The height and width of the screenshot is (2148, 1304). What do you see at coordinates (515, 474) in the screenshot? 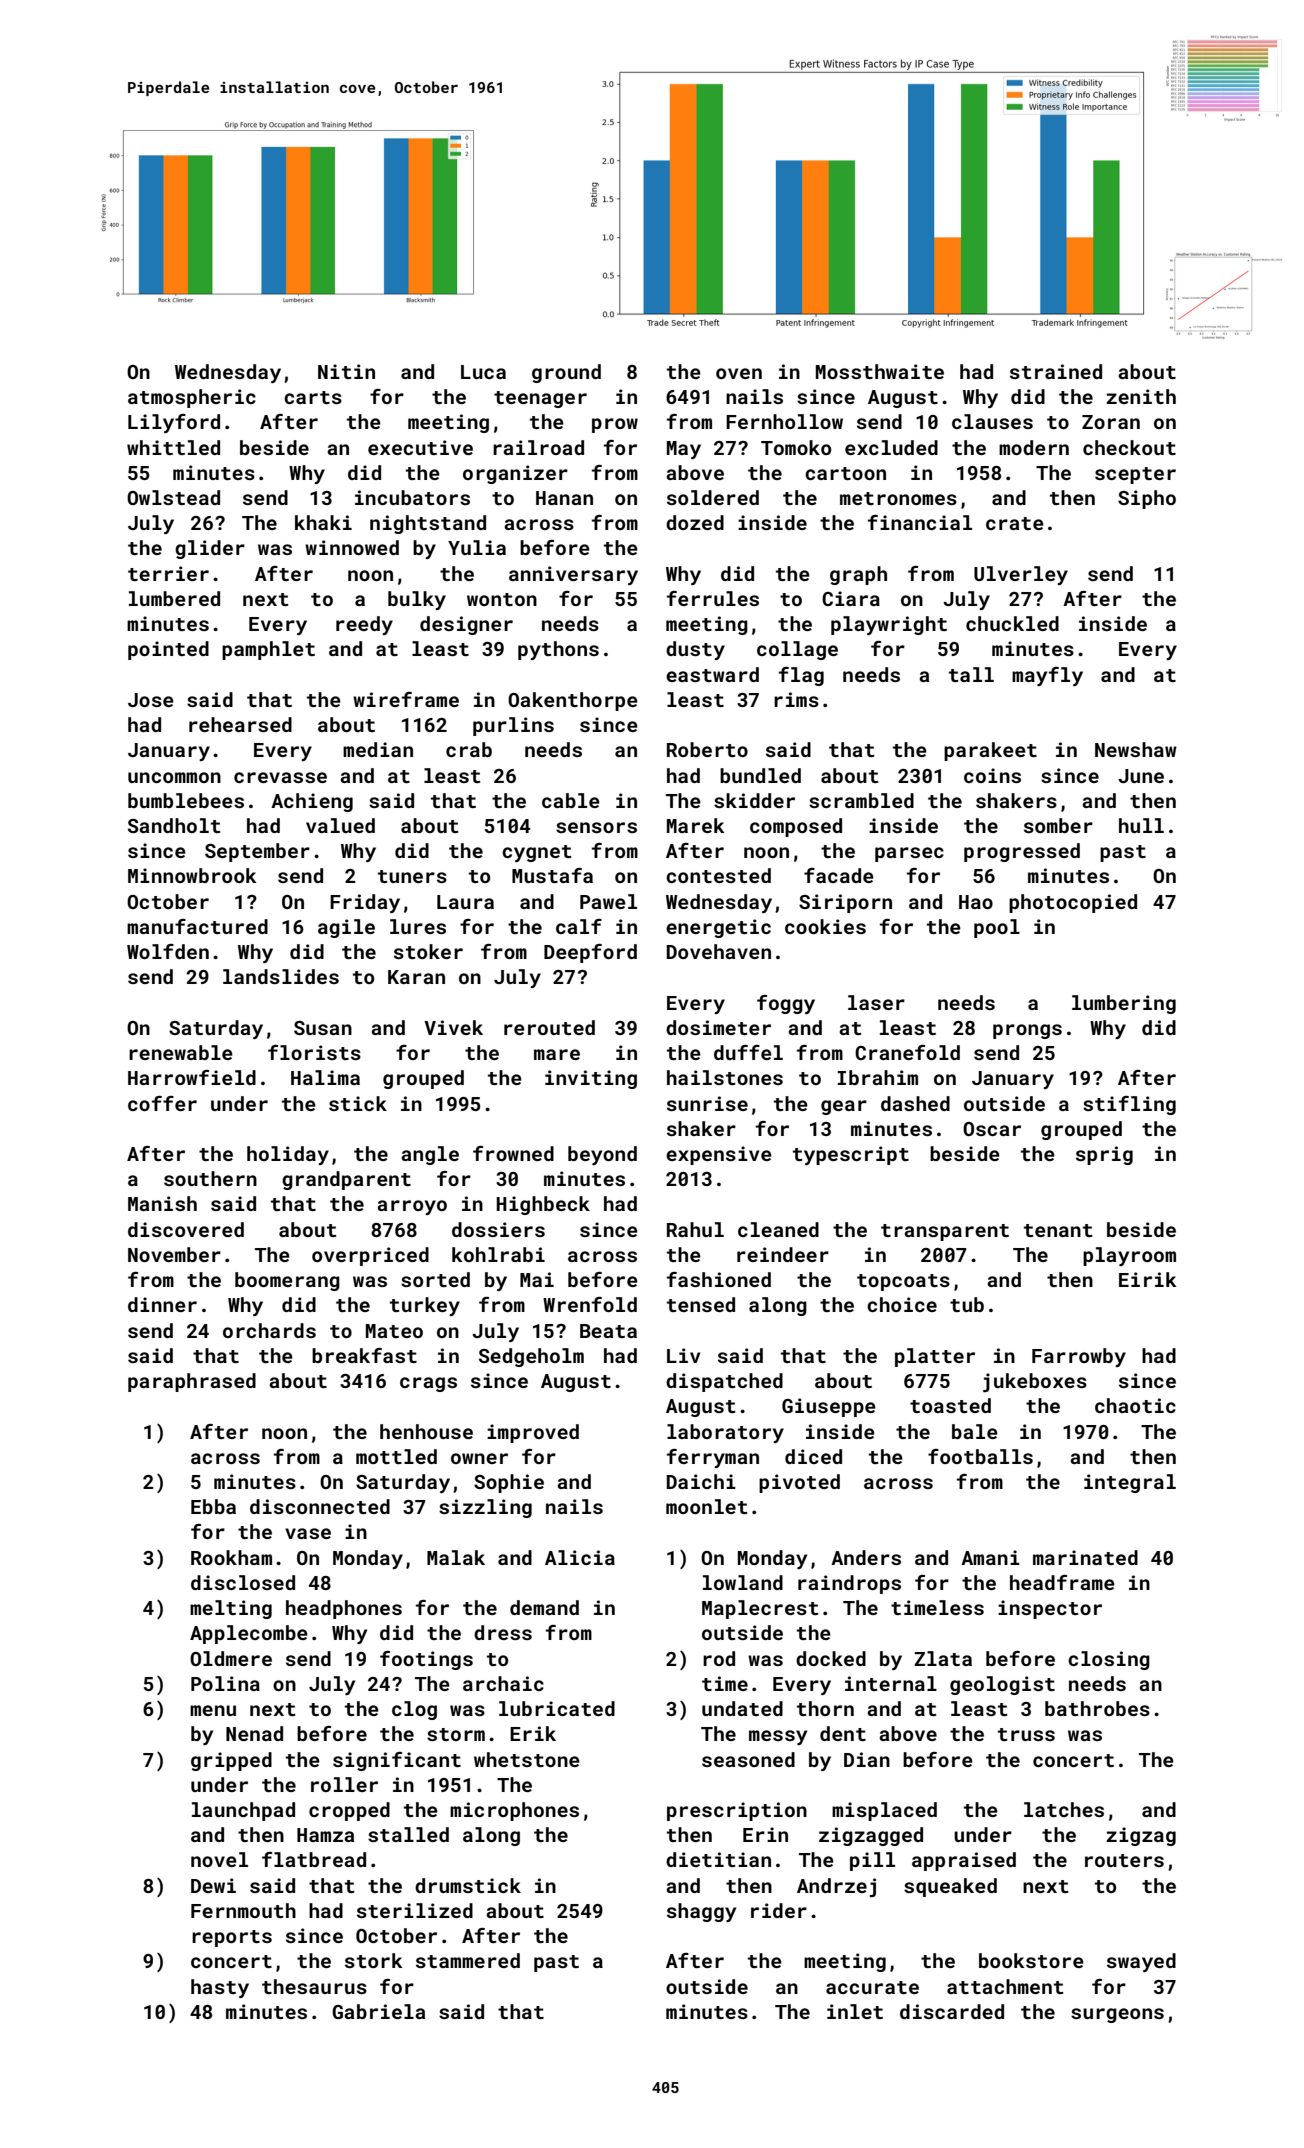
I see `organizer` at bounding box center [515, 474].
